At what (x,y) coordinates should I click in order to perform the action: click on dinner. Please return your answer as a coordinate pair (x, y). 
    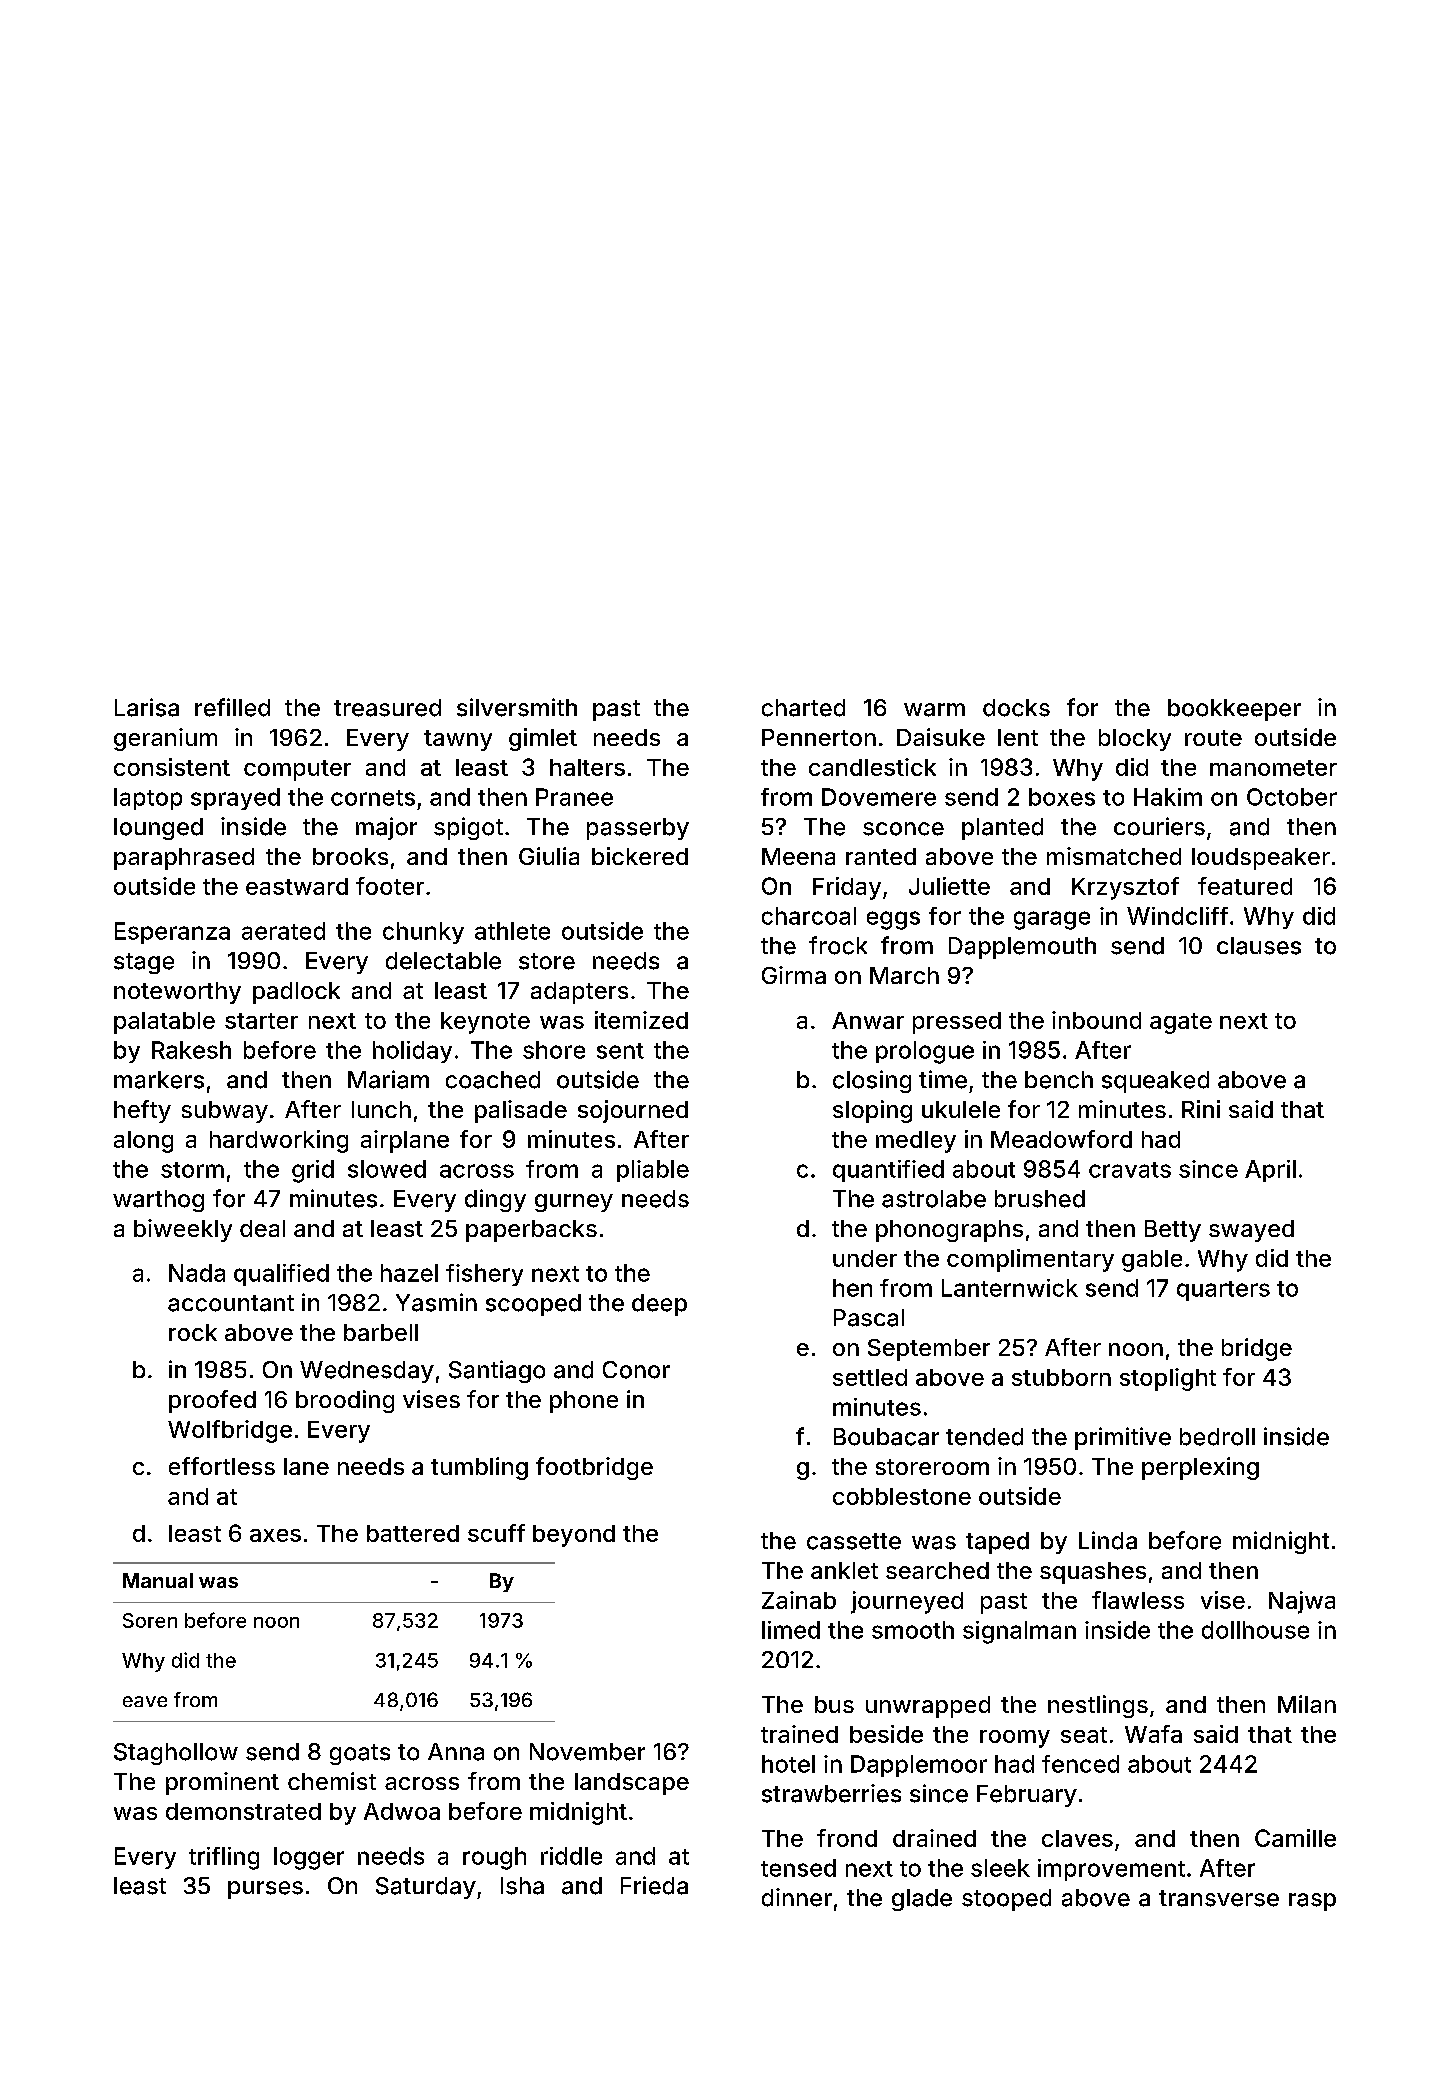
    Looking at the image, I should click on (797, 1897).
